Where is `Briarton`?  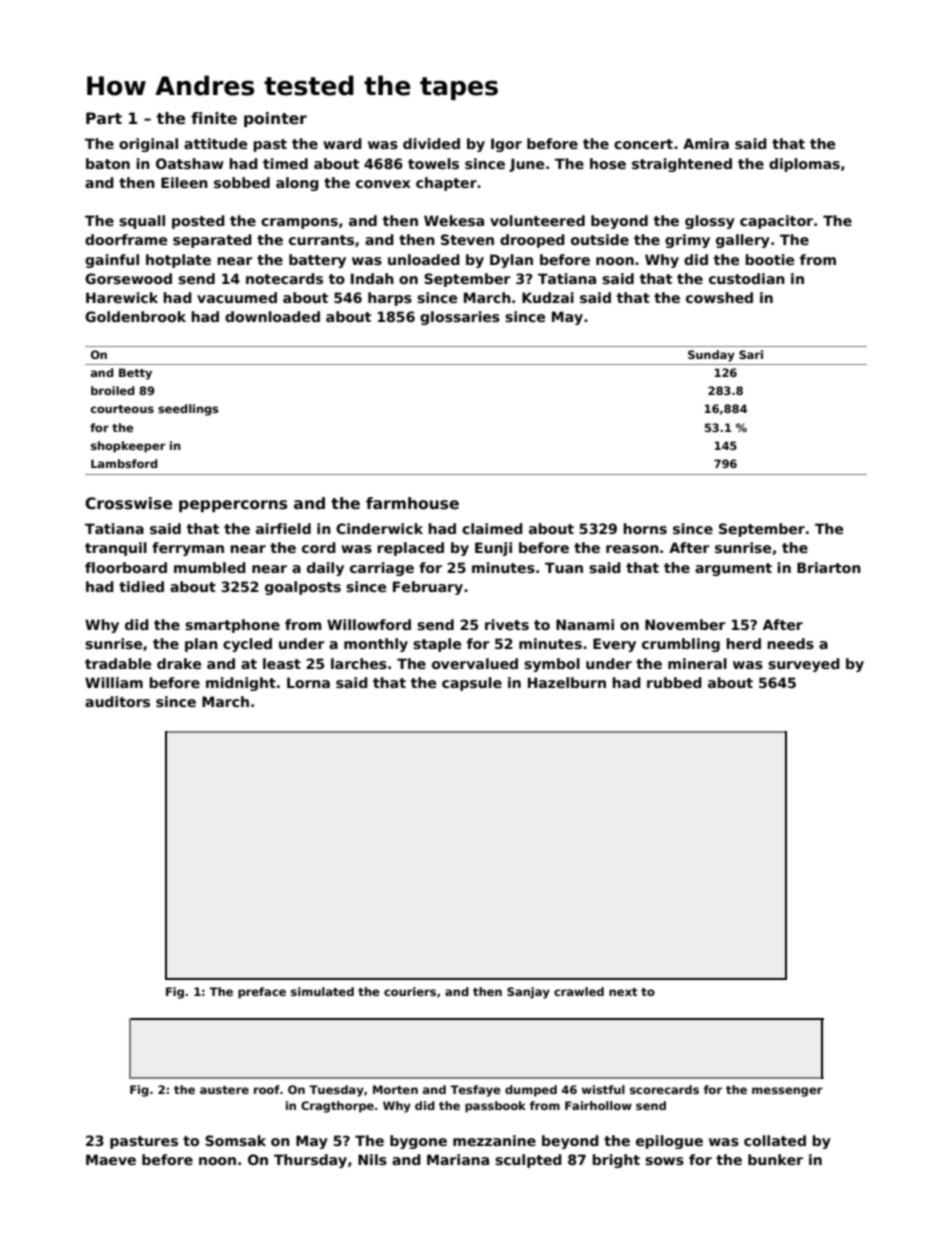 Briarton is located at coordinates (829, 567).
